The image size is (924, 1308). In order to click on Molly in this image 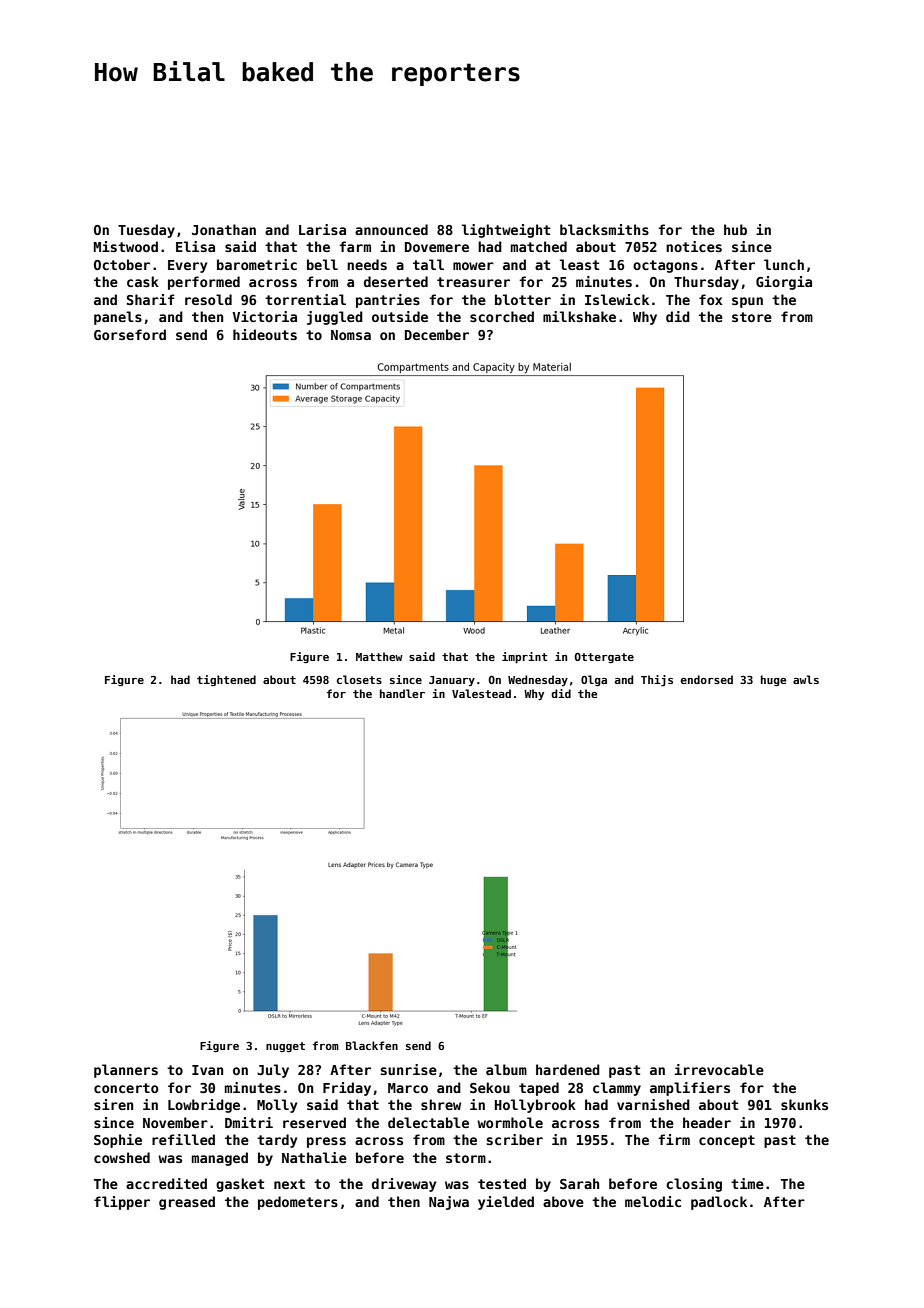, I will do `click(277, 1106)`.
